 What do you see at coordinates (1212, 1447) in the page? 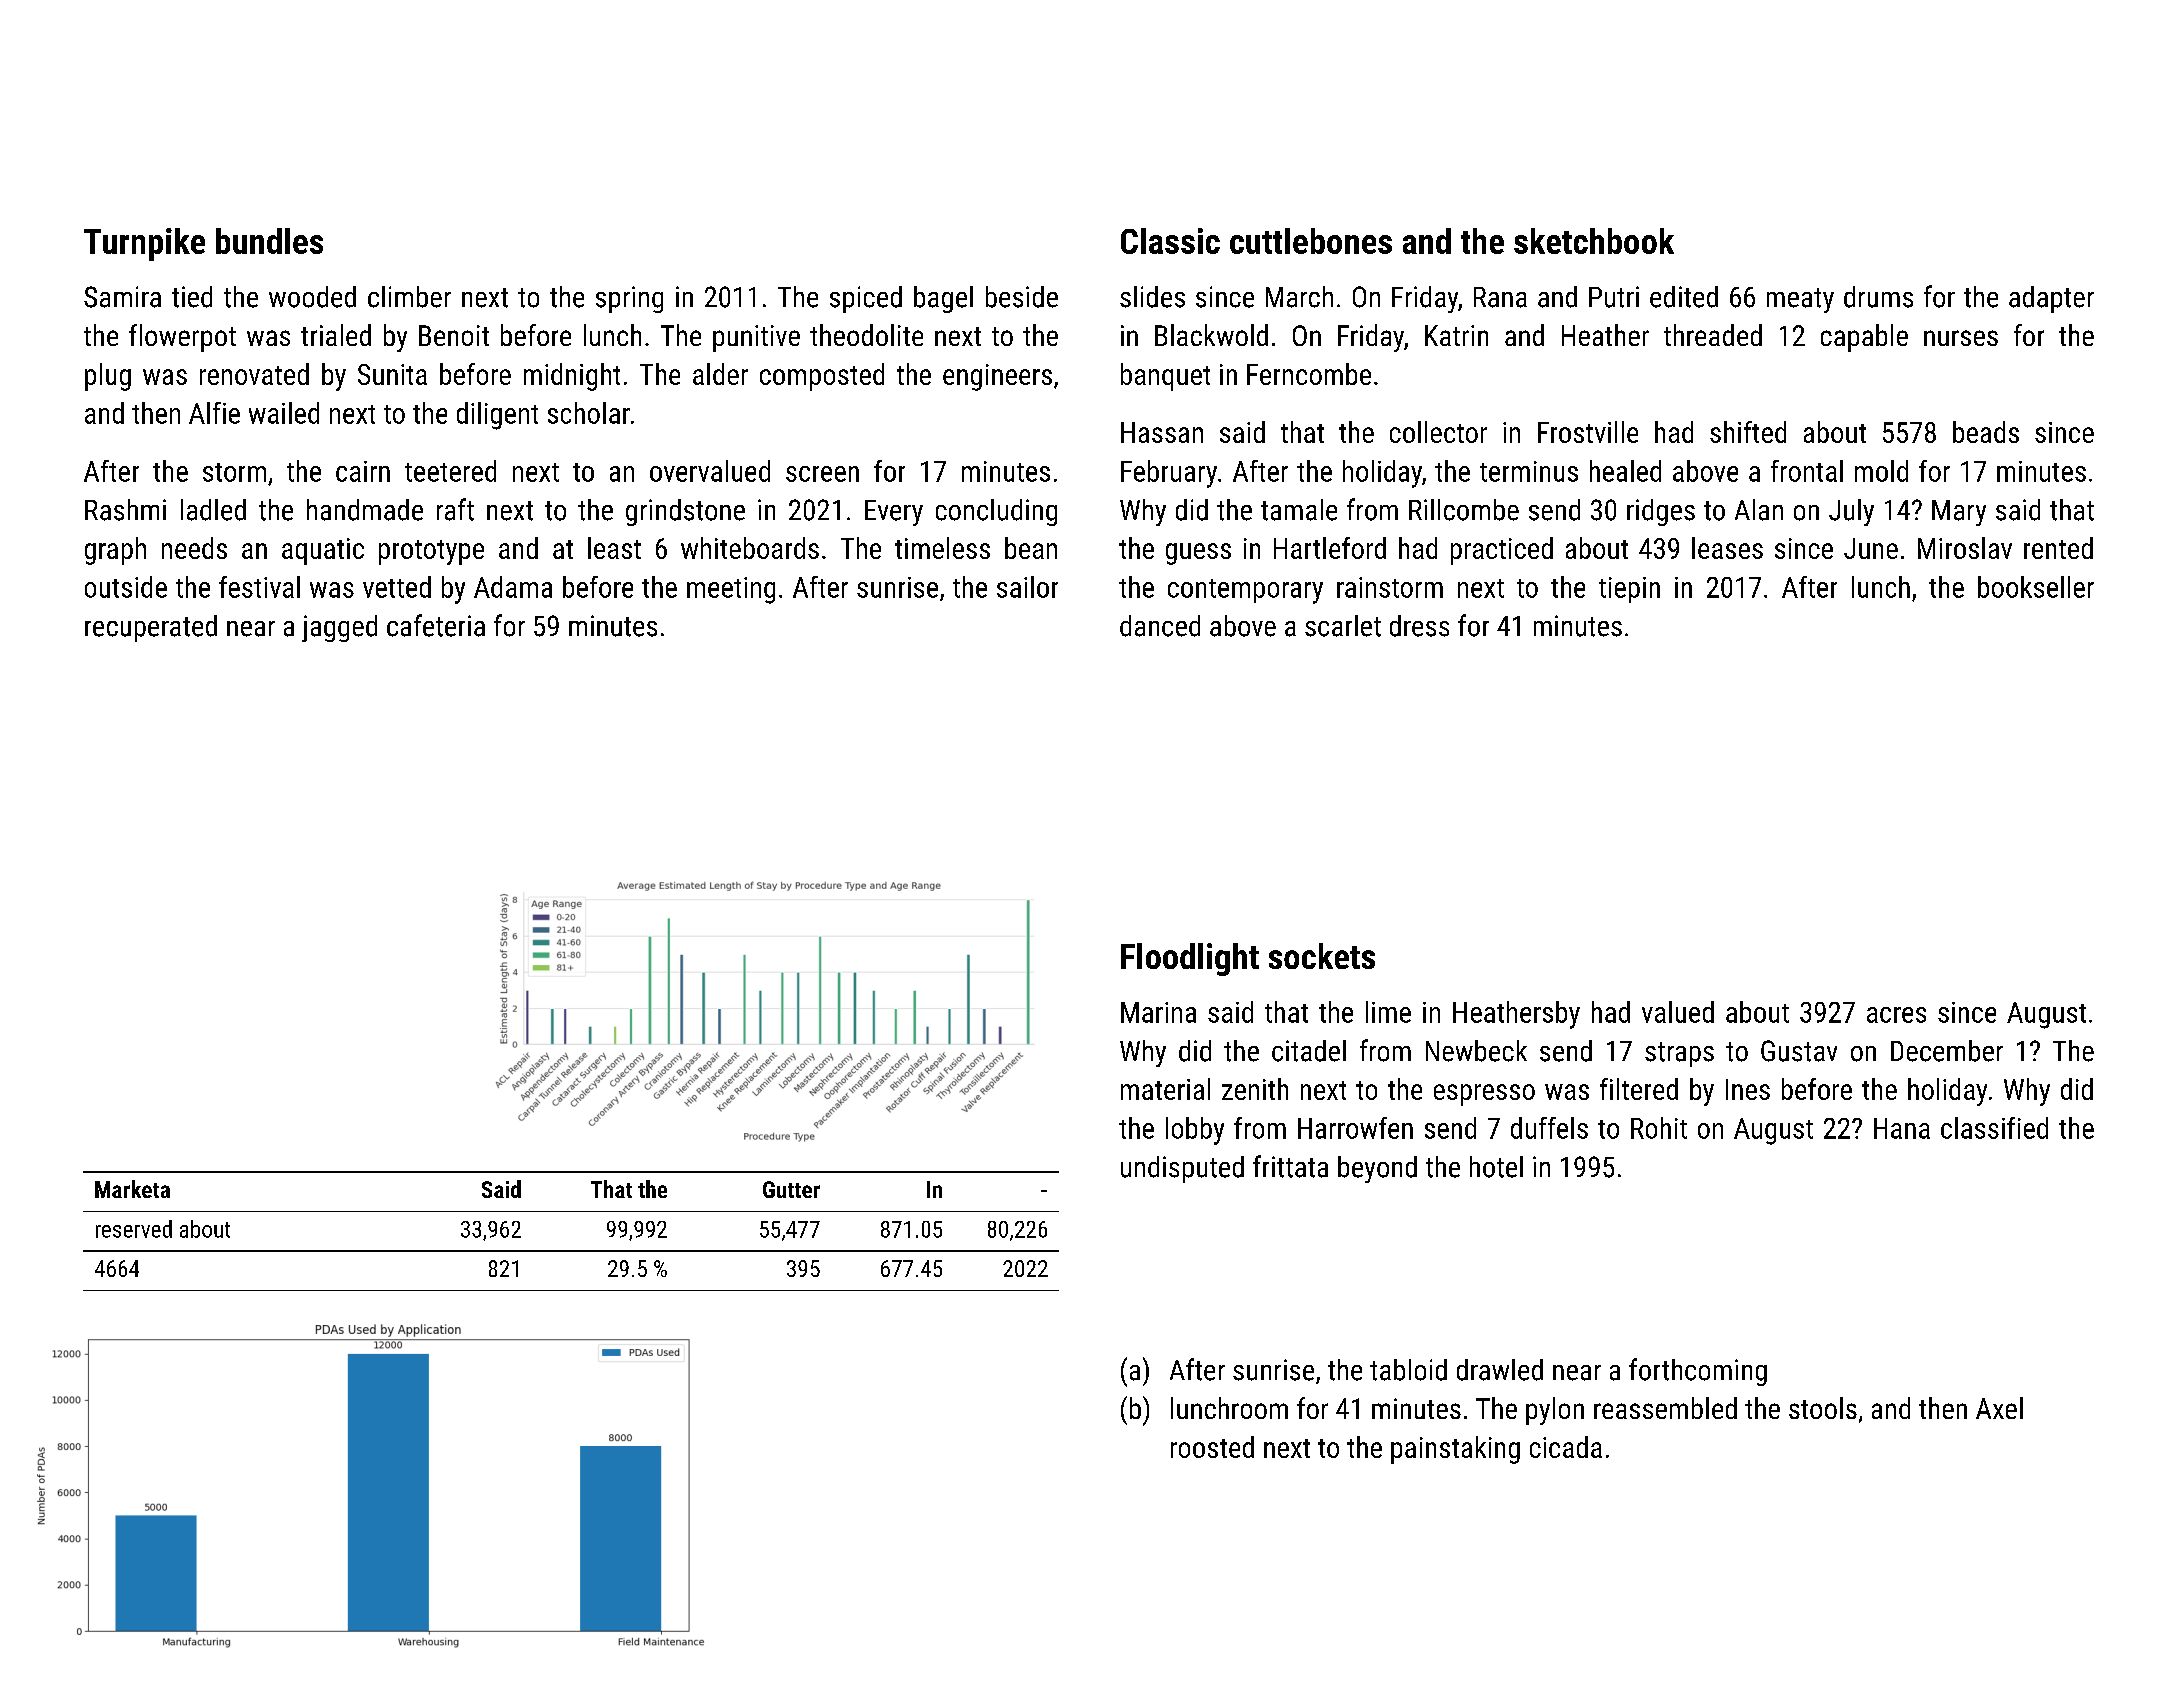
I see `roosted` at bounding box center [1212, 1447].
